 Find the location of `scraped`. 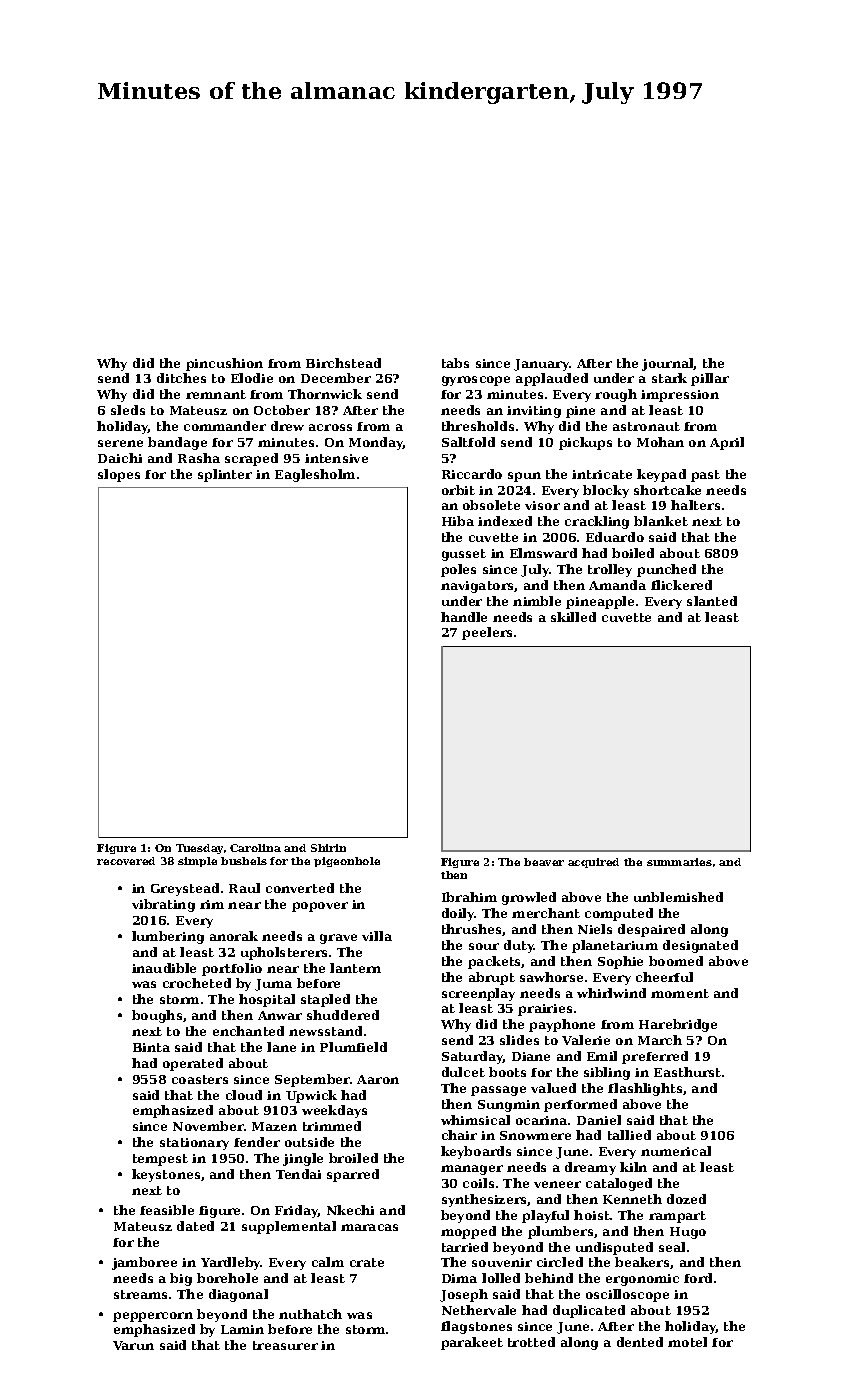

scraped is located at coordinates (251, 459).
